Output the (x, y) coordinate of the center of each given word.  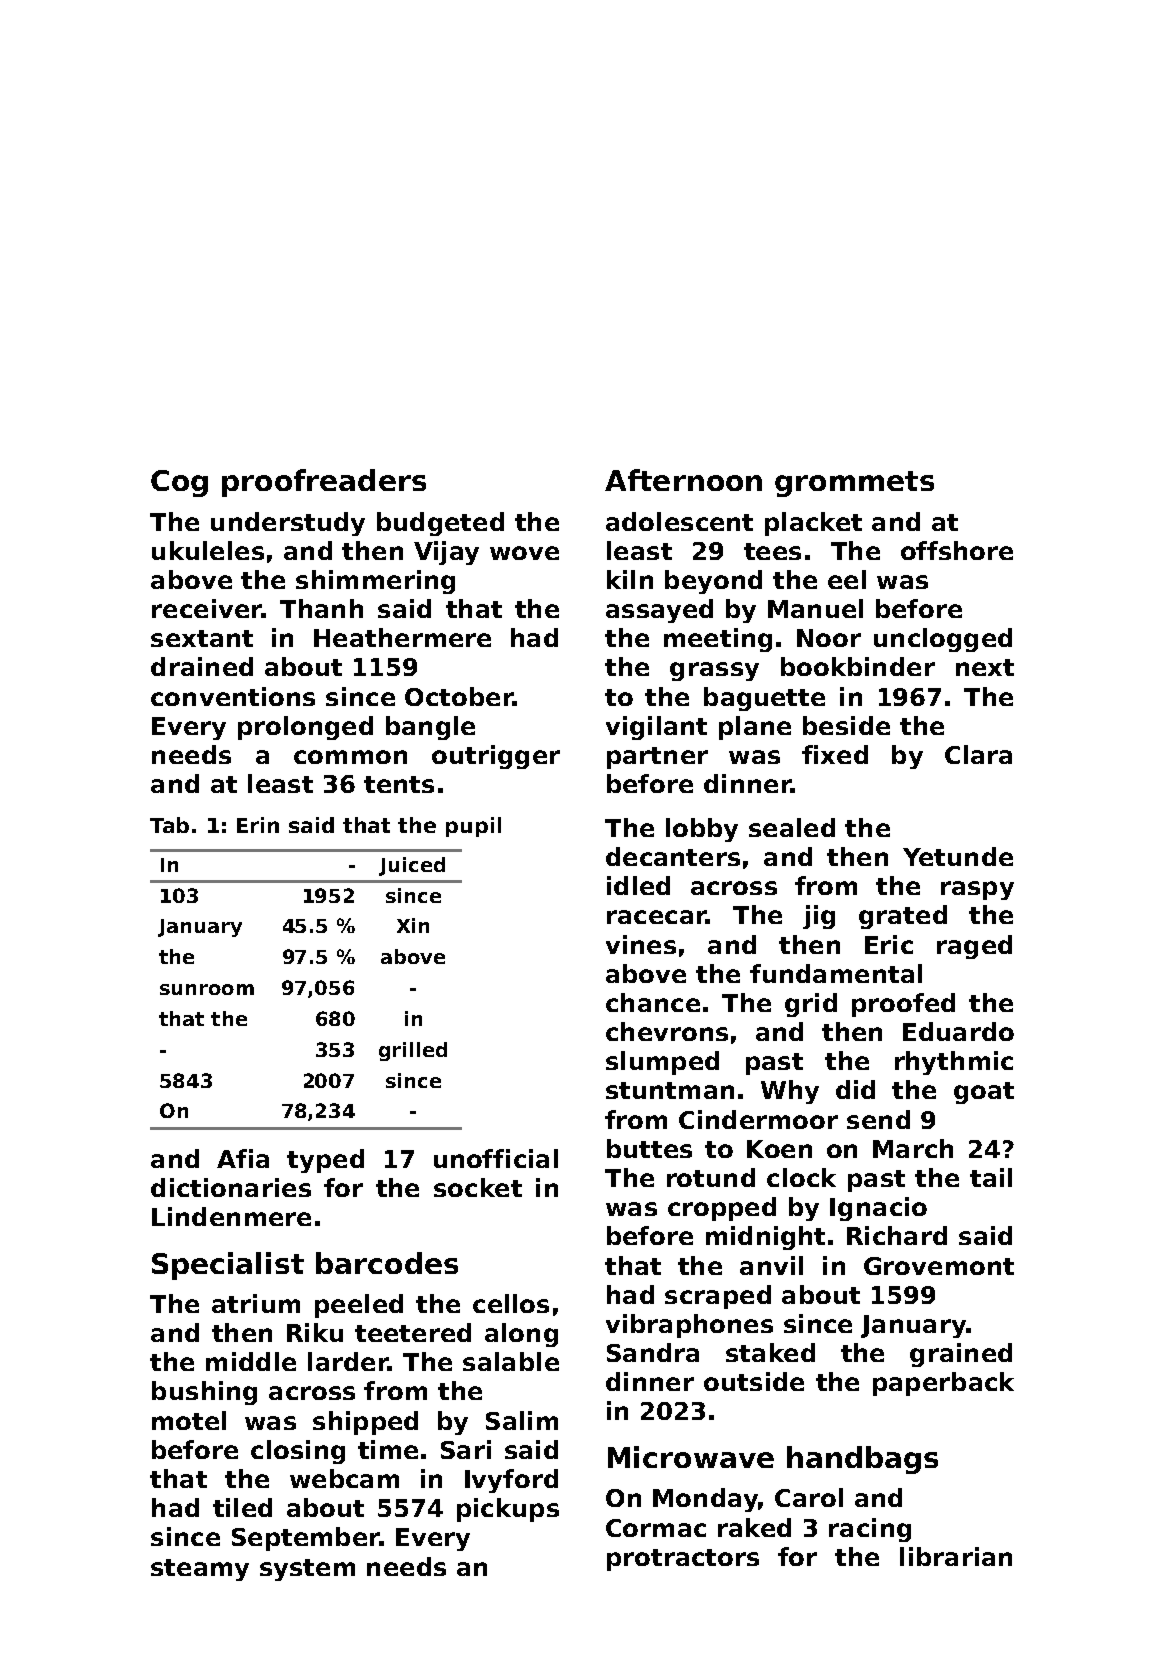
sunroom (207, 989)
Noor (829, 638)
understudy (288, 524)
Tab (169, 825)
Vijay (446, 553)
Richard (897, 1235)
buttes (649, 1148)
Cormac (656, 1528)
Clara (978, 754)
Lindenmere (231, 1216)
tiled (242, 1507)
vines (641, 944)
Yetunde (958, 856)
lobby (702, 830)
